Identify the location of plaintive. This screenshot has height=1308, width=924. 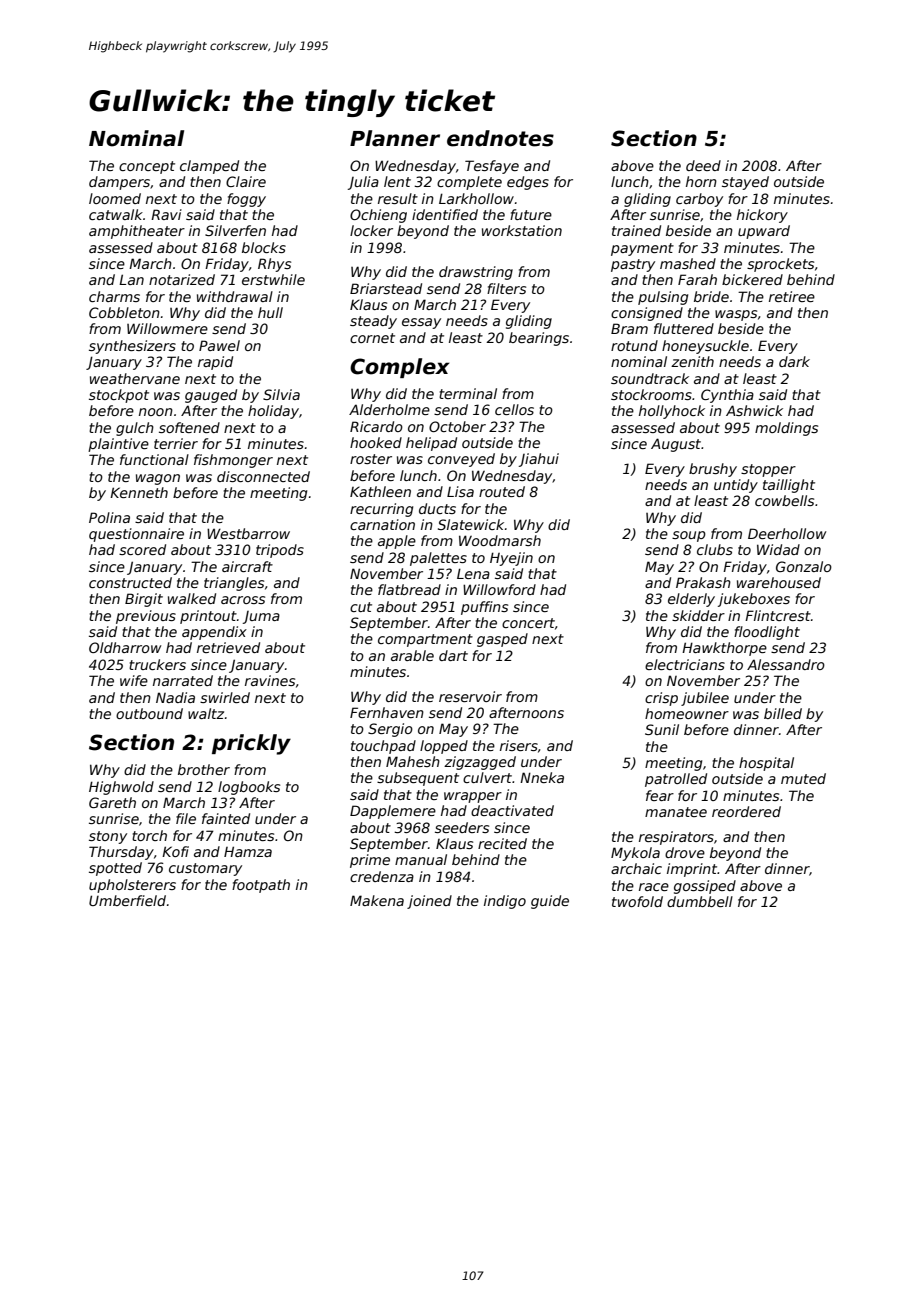
(118, 445).
